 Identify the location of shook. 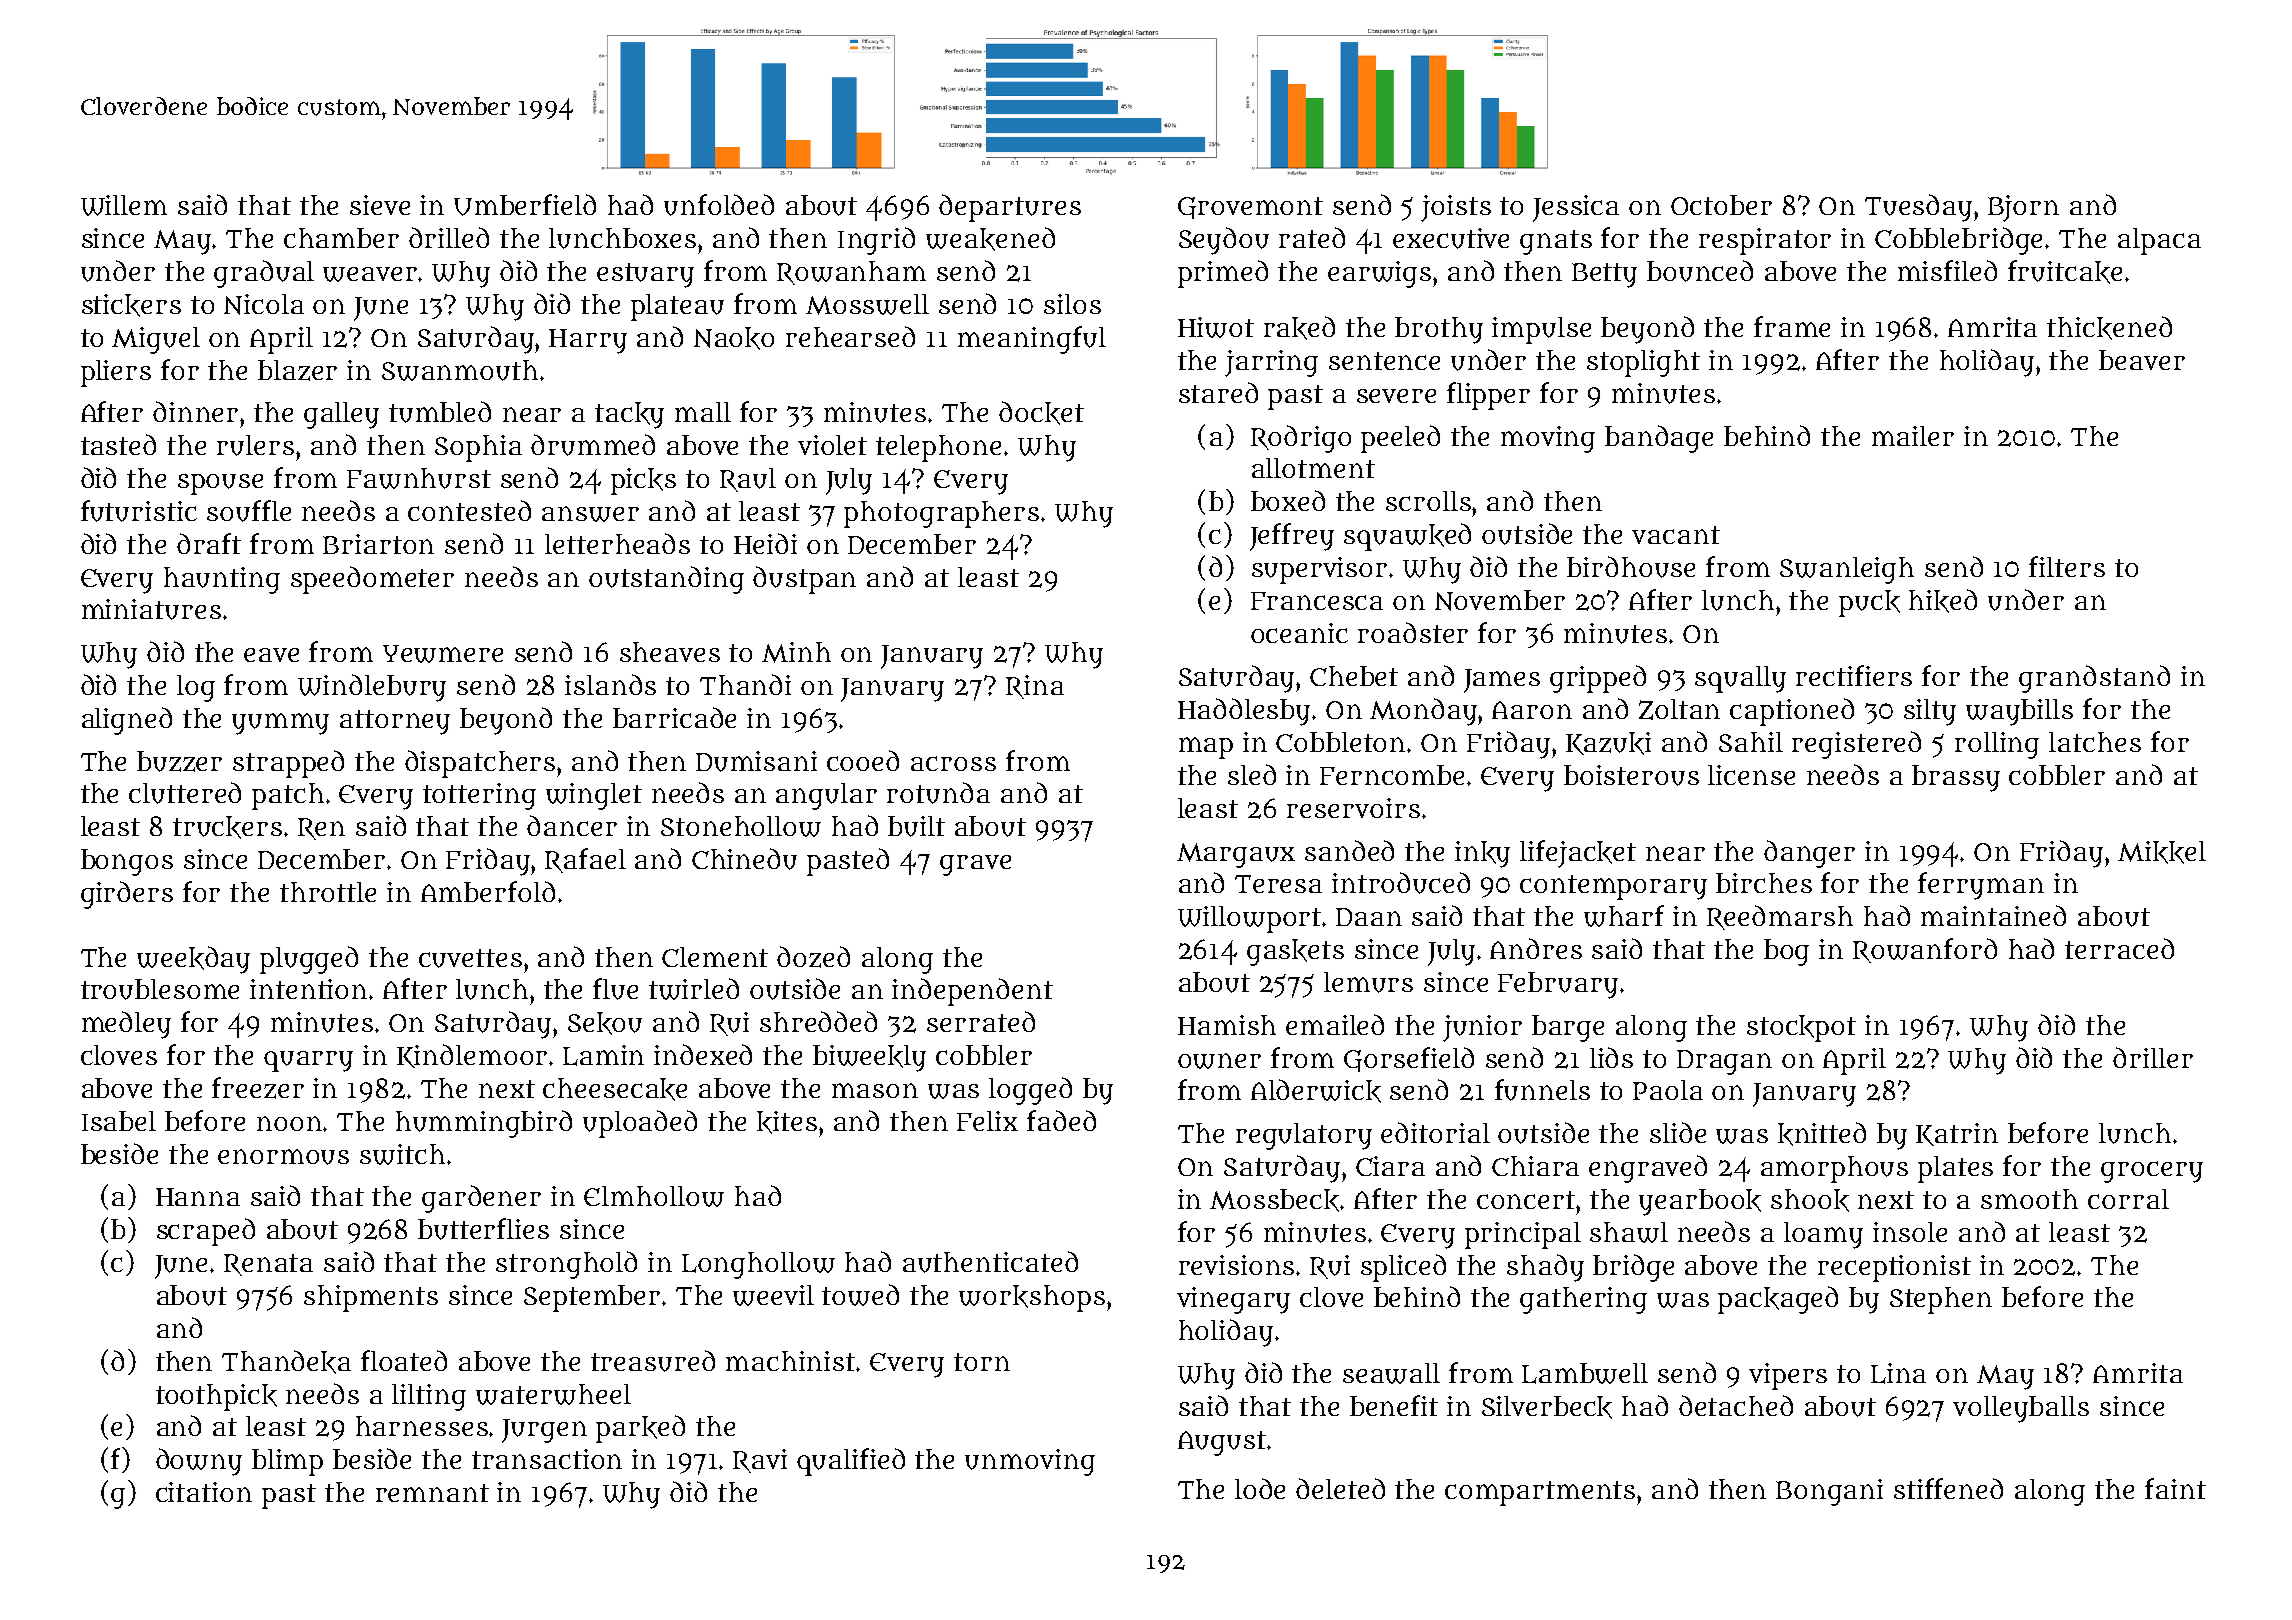
(1810, 1200).
